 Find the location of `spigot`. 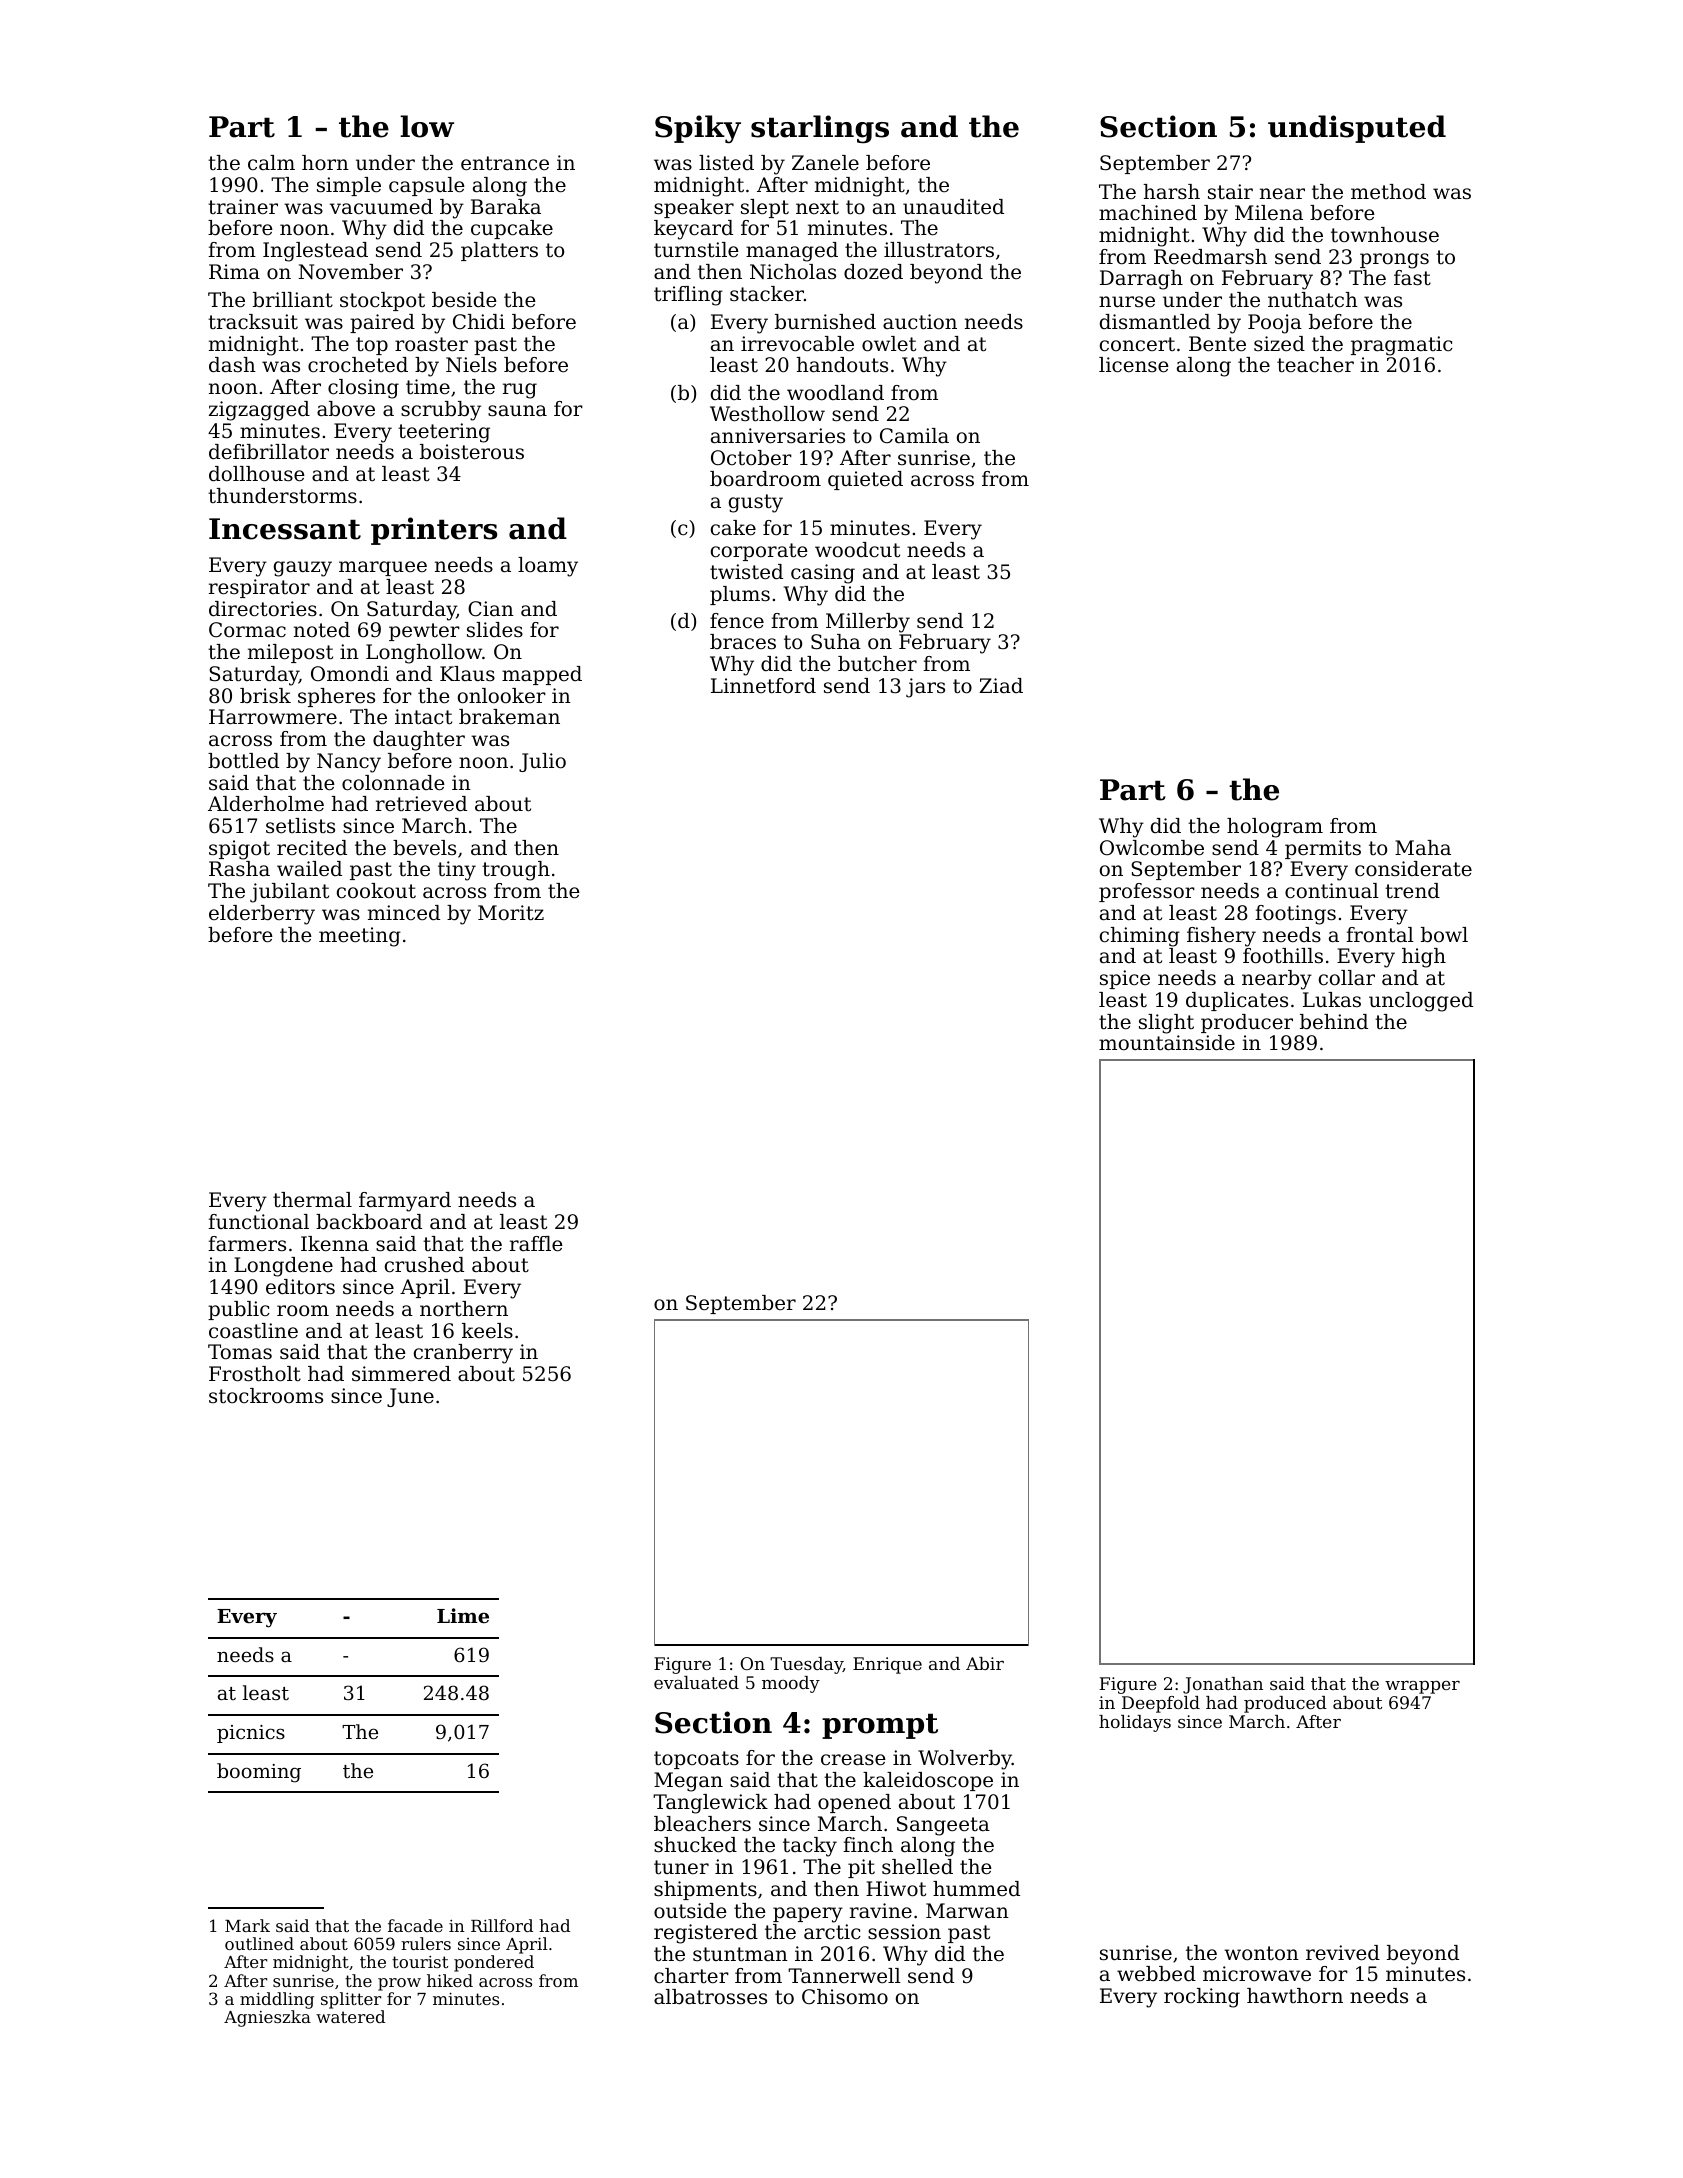

spigot is located at coordinates (239, 850).
